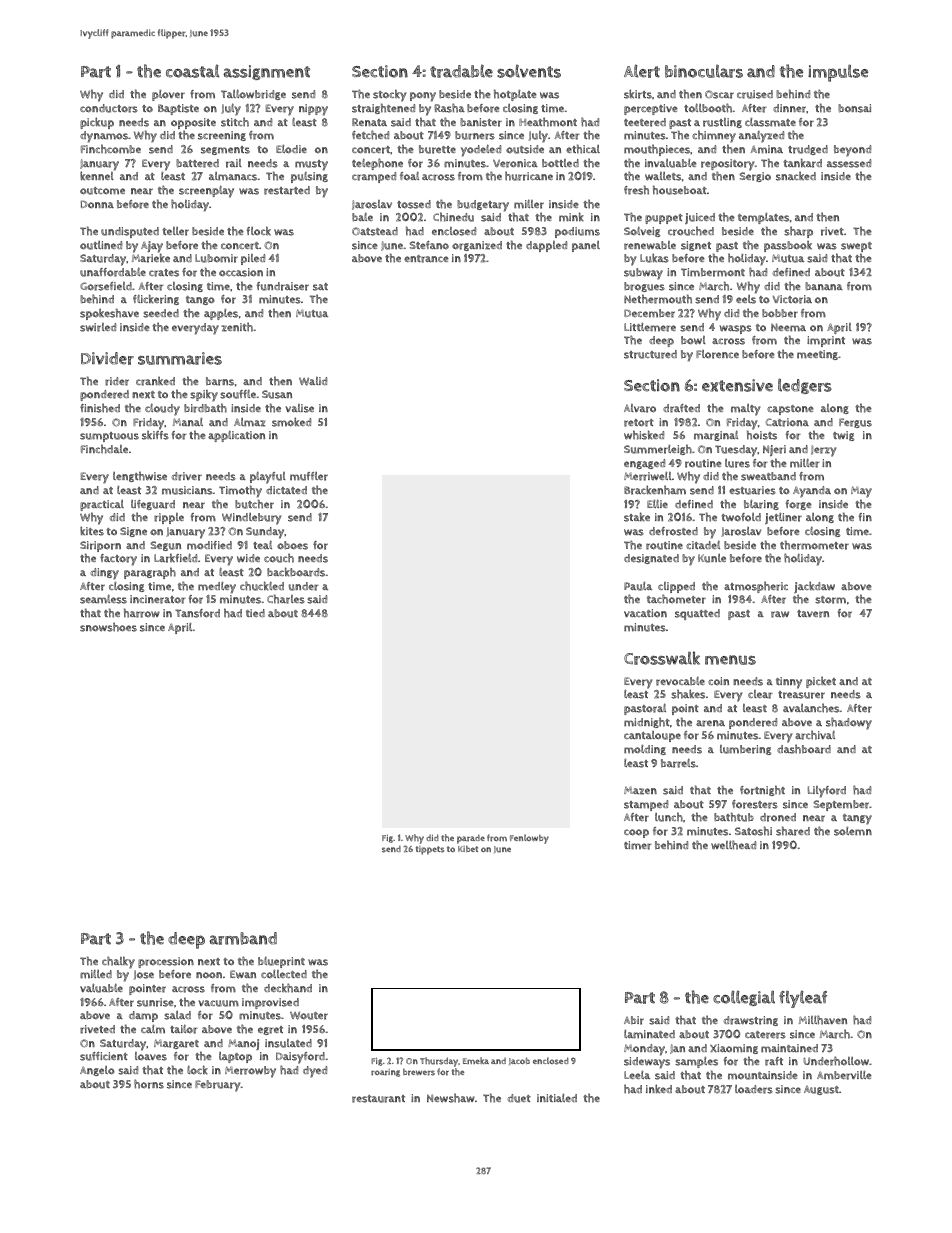 This document has height=1233, width=952. I want to click on sunrise, so click(155, 1002).
